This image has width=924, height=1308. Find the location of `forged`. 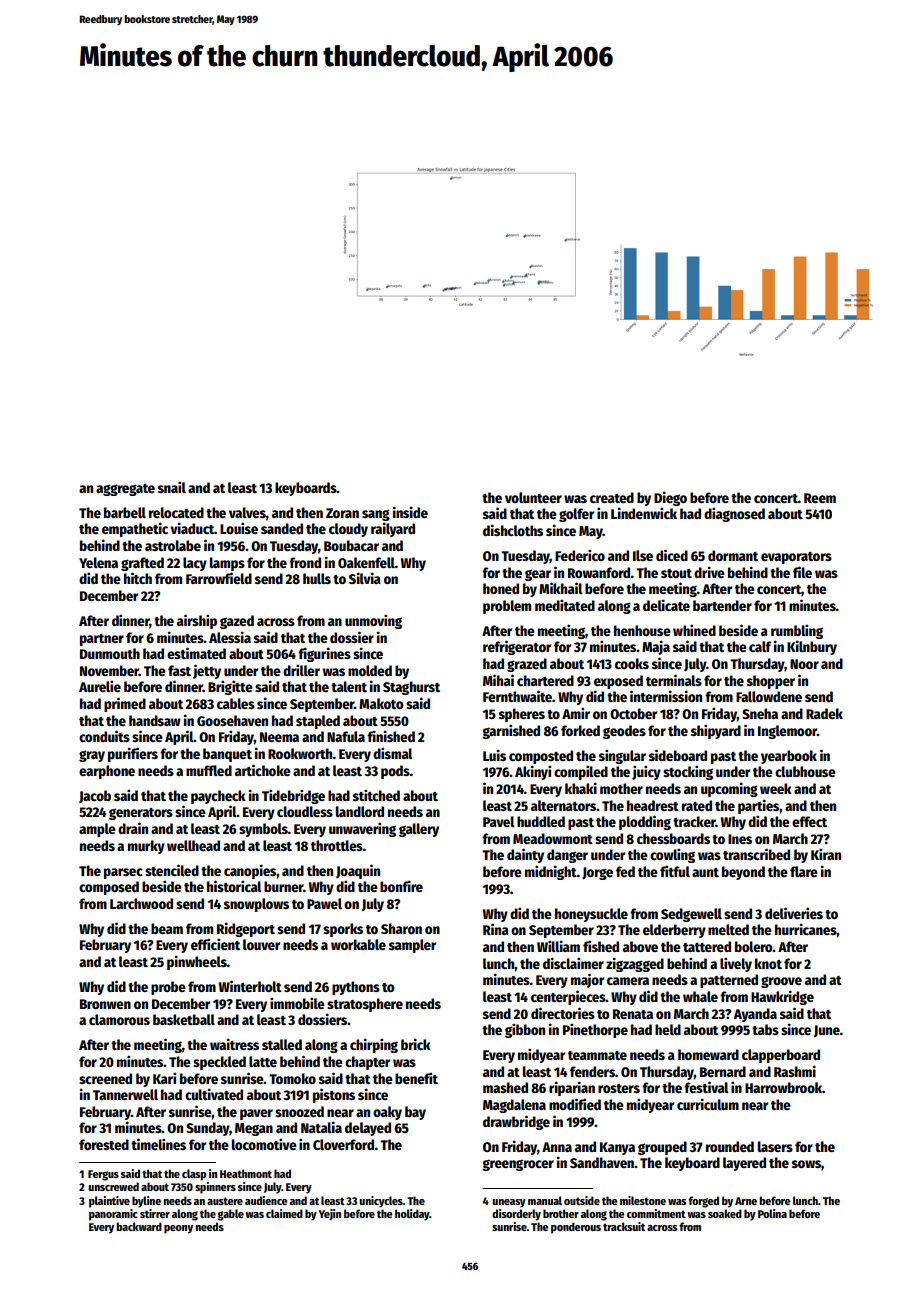

forged is located at coordinates (703, 1202).
